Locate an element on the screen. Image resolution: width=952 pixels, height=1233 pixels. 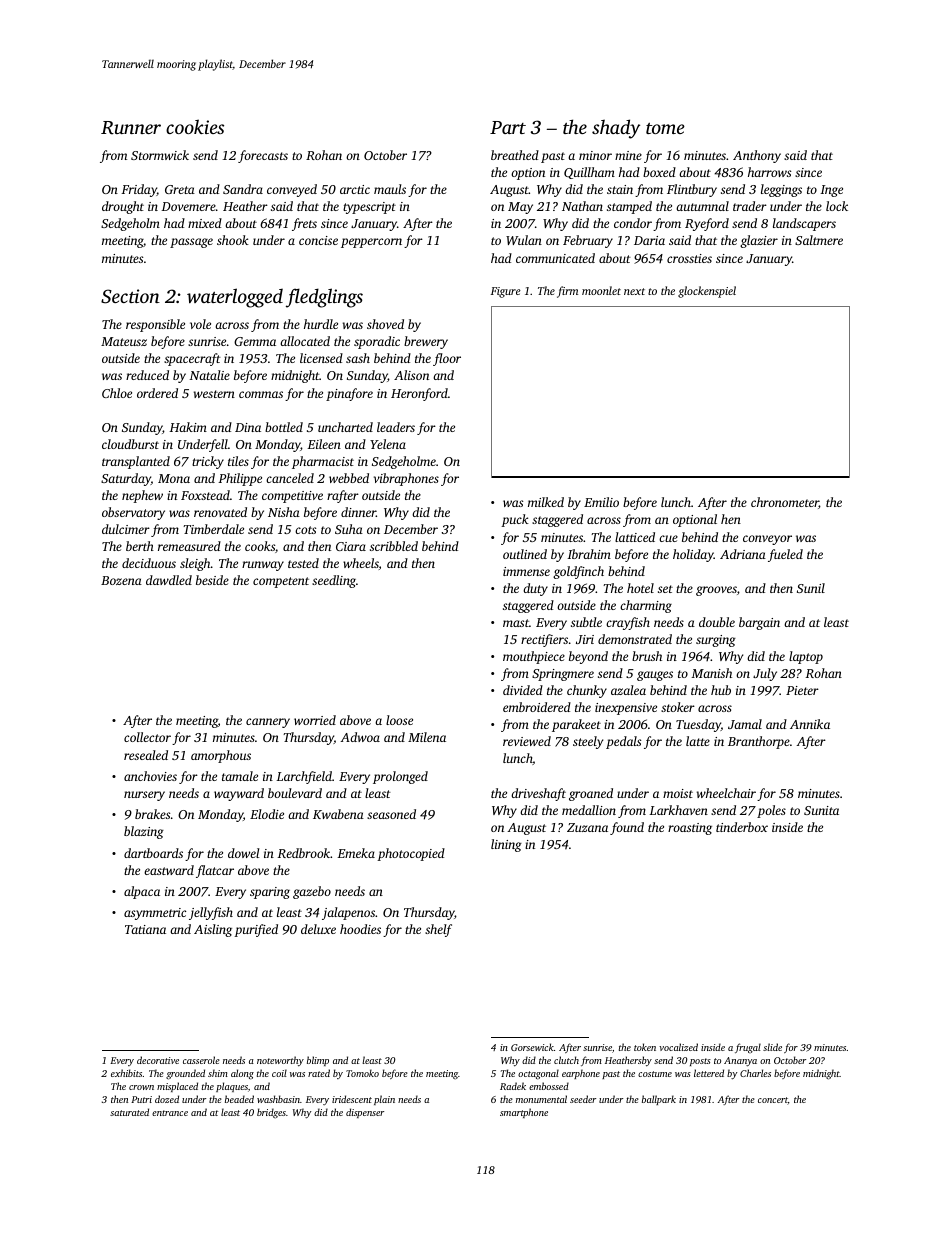
Gorsewick is located at coordinates (532, 1047).
